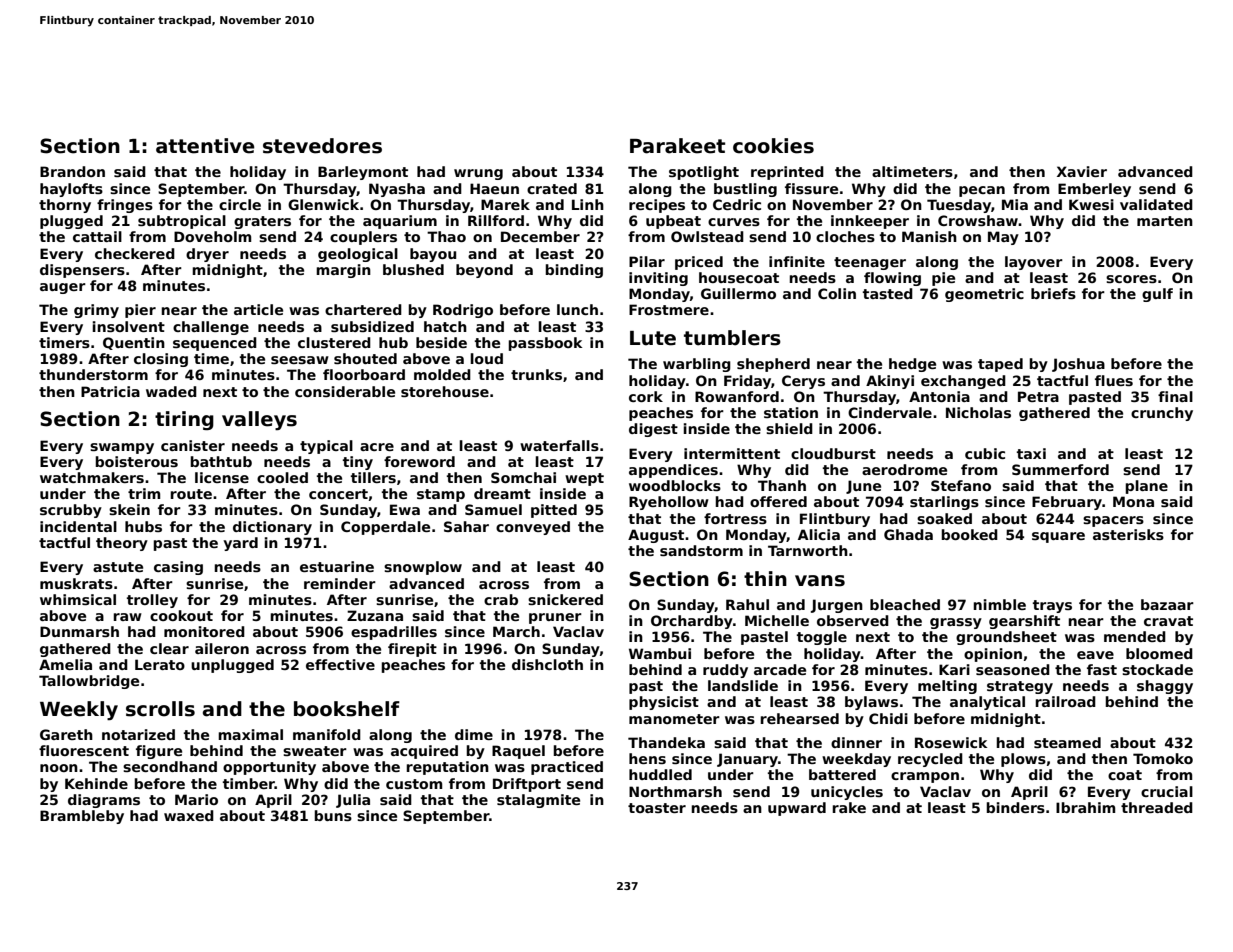 The width and height of the screenshot is (1233, 952). I want to click on opportunity, so click(269, 768).
